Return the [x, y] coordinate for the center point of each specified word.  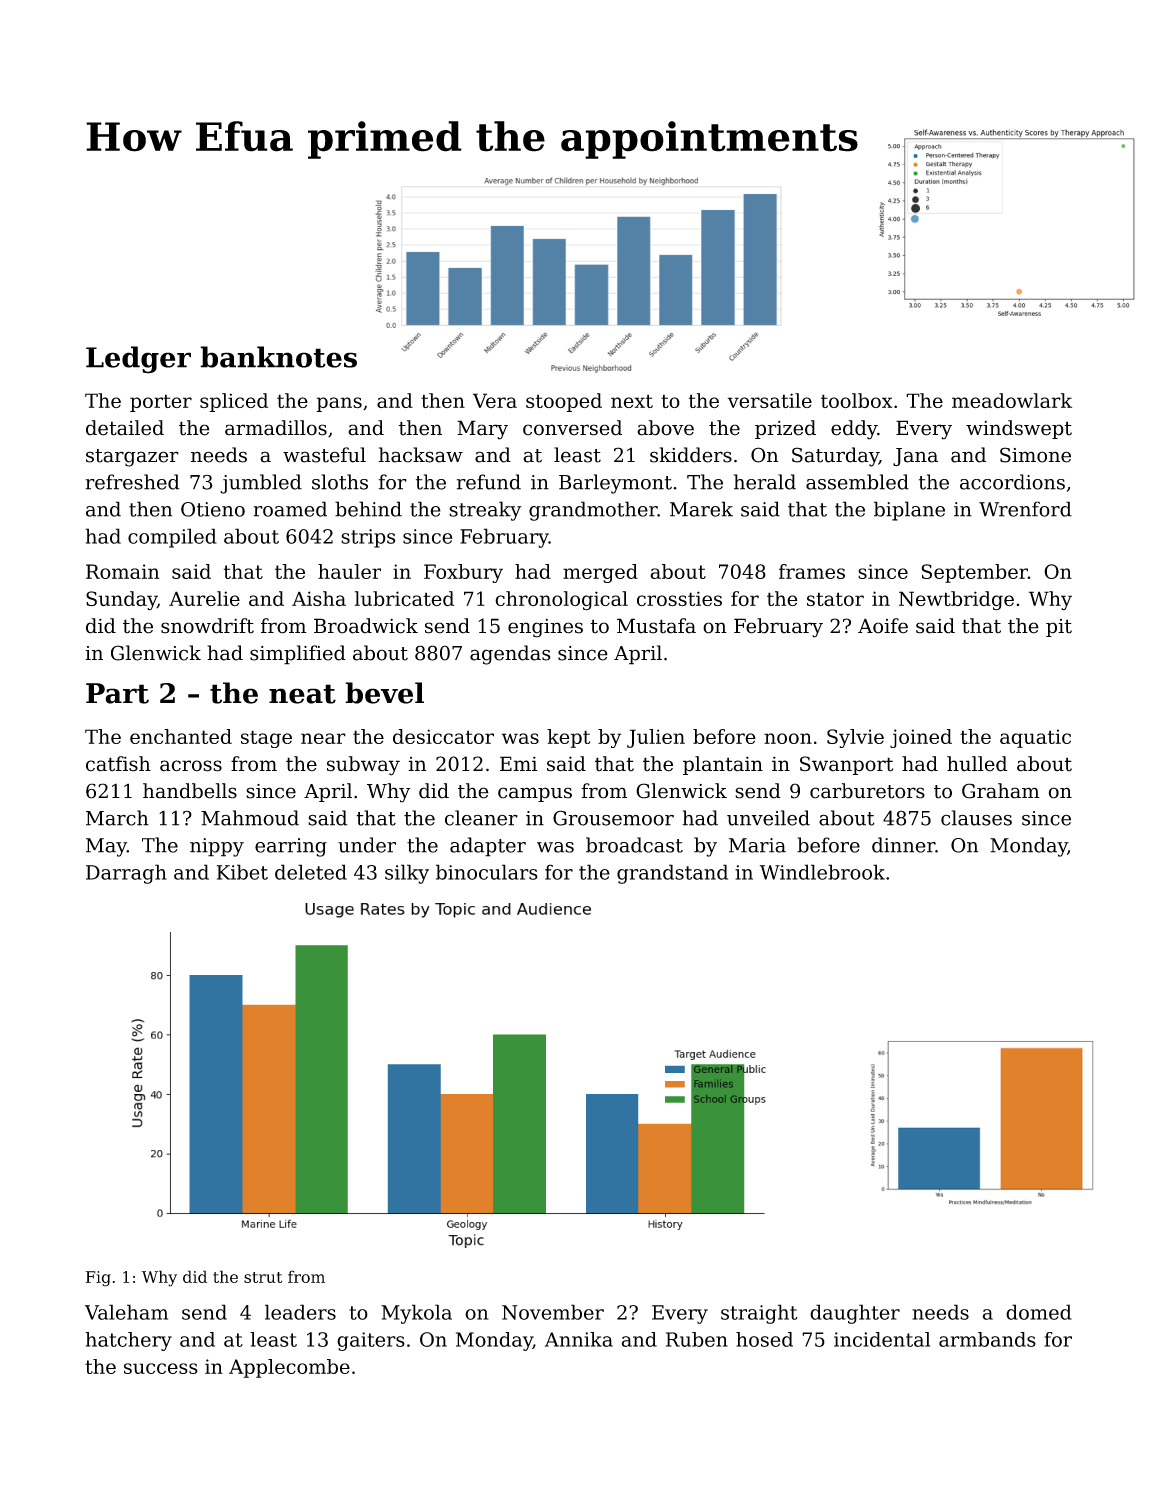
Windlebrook [822, 872]
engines [545, 628]
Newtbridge [956, 601]
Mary [482, 430]
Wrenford [1025, 509]
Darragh [126, 874]
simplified [298, 655]
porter [161, 403]
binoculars [487, 872]
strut [263, 1277]
